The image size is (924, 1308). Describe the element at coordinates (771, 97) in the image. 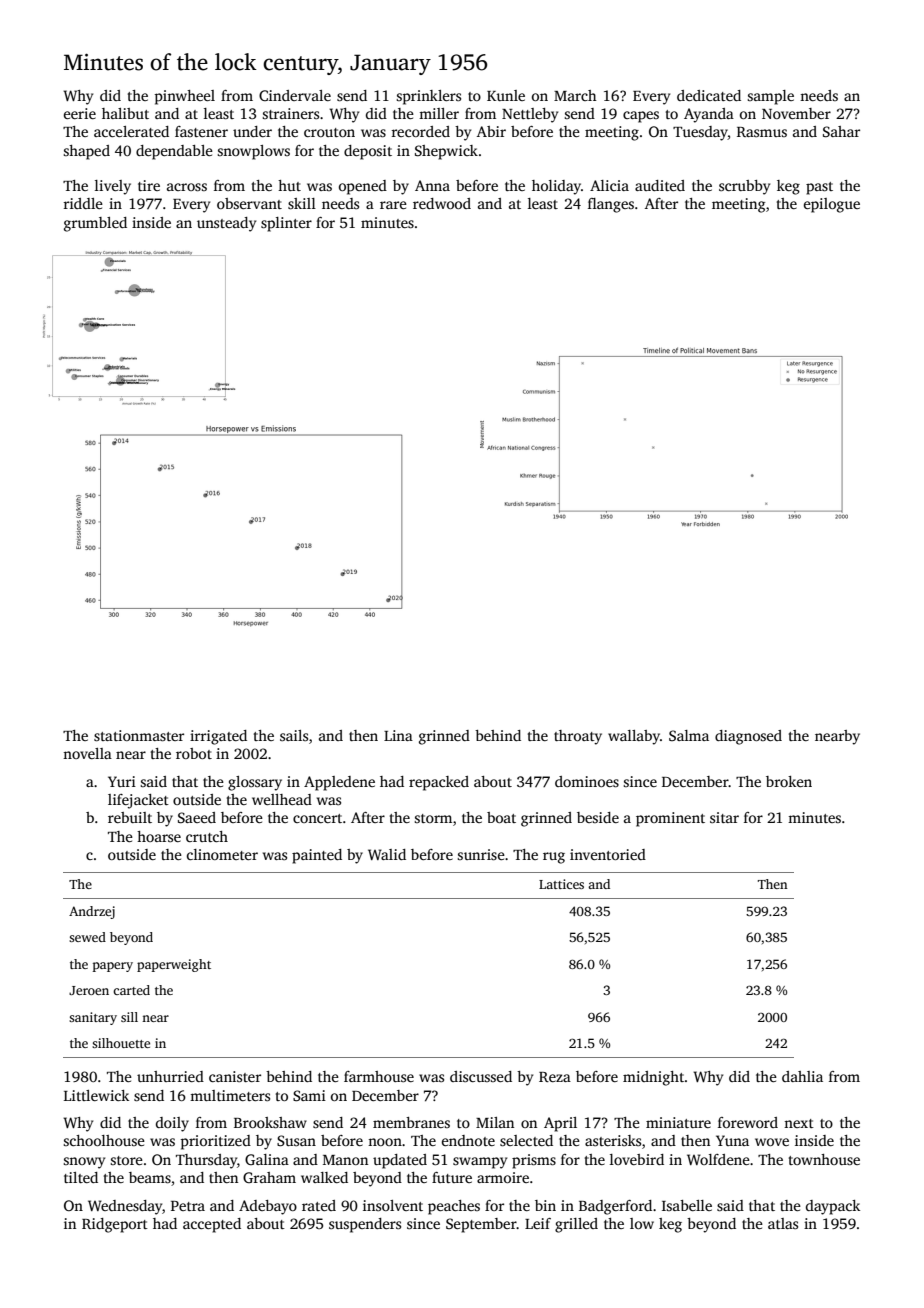

I see `sample` at that location.
